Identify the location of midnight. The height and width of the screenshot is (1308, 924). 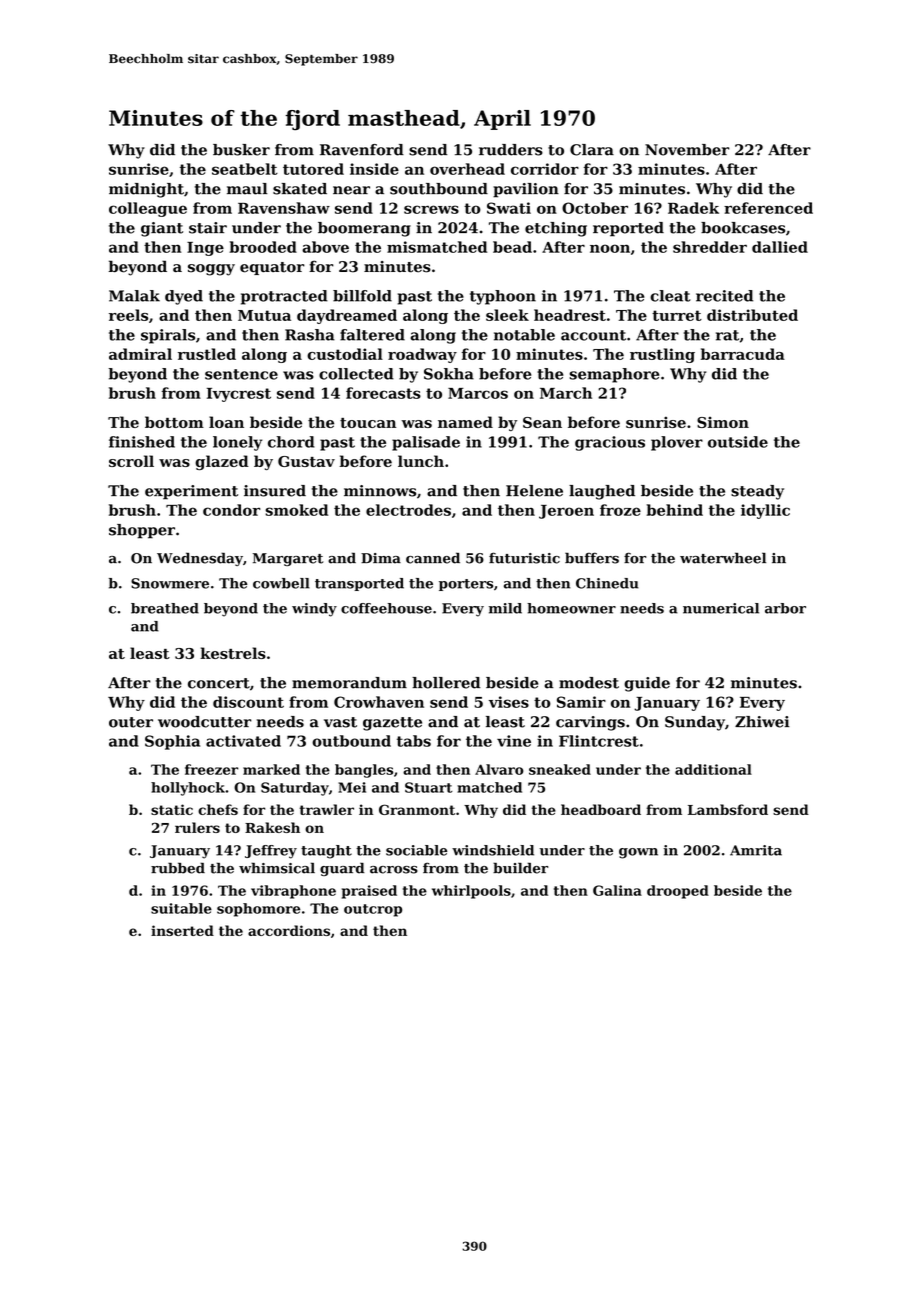
(146, 190).
